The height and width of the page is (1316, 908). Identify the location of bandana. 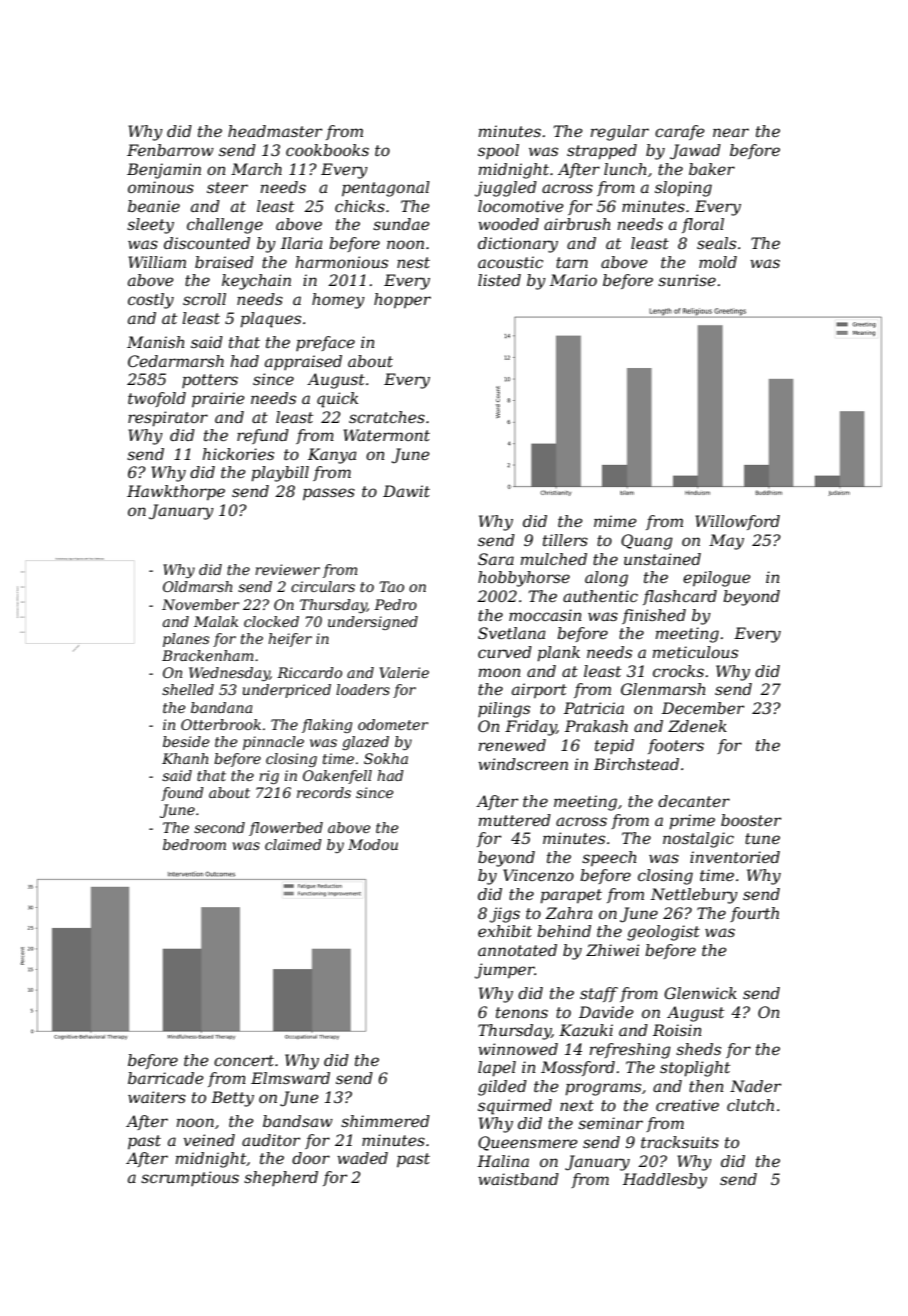
(221, 707).
